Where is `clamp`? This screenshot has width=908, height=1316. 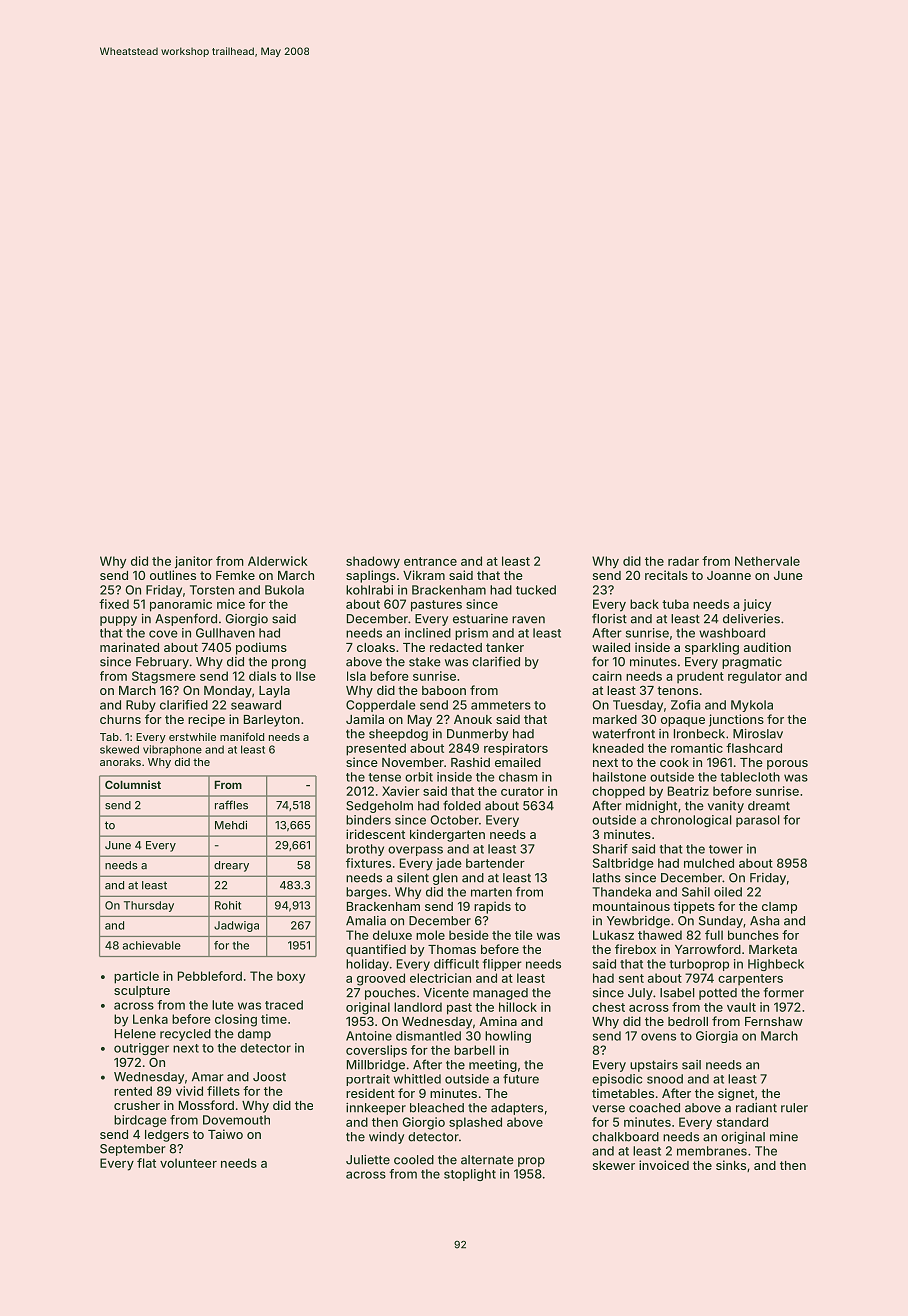 clamp is located at coordinates (779, 908).
